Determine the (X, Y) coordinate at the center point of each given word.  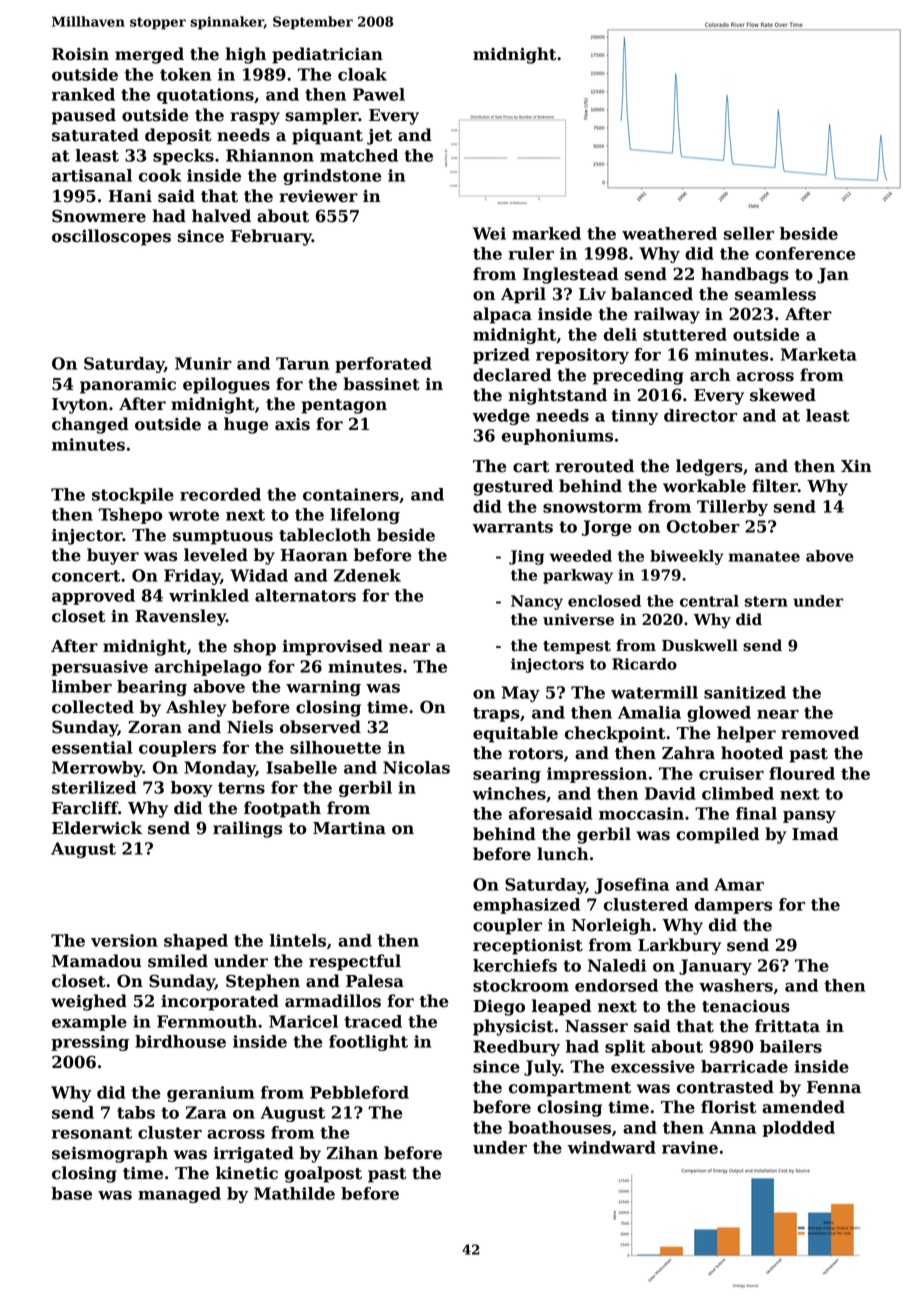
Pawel (379, 94)
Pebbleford (359, 1092)
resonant (92, 1133)
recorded (220, 494)
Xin (856, 466)
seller (749, 233)
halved (221, 216)
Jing (526, 557)
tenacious (746, 1006)
